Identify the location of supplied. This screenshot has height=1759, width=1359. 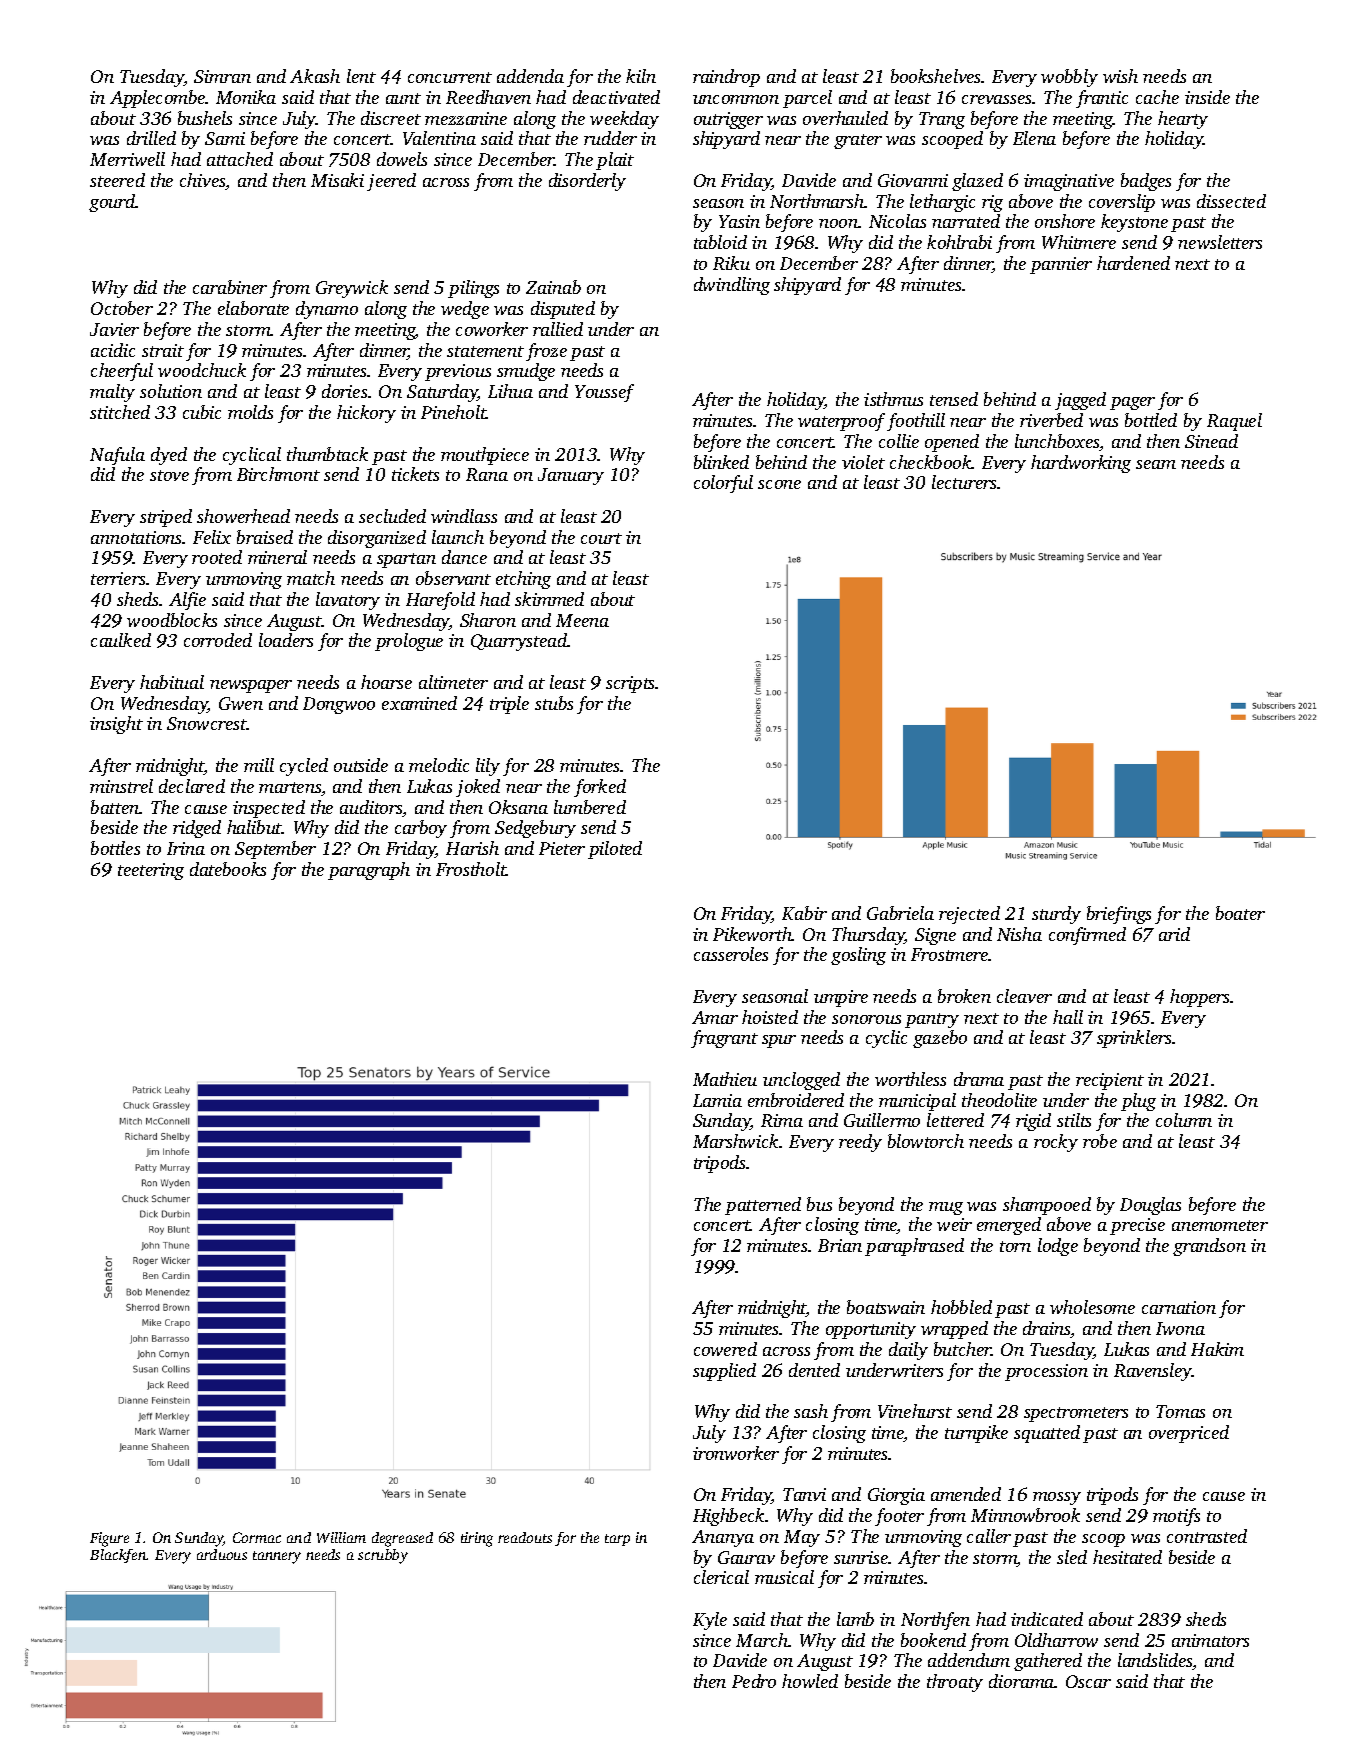
(724, 1372).
